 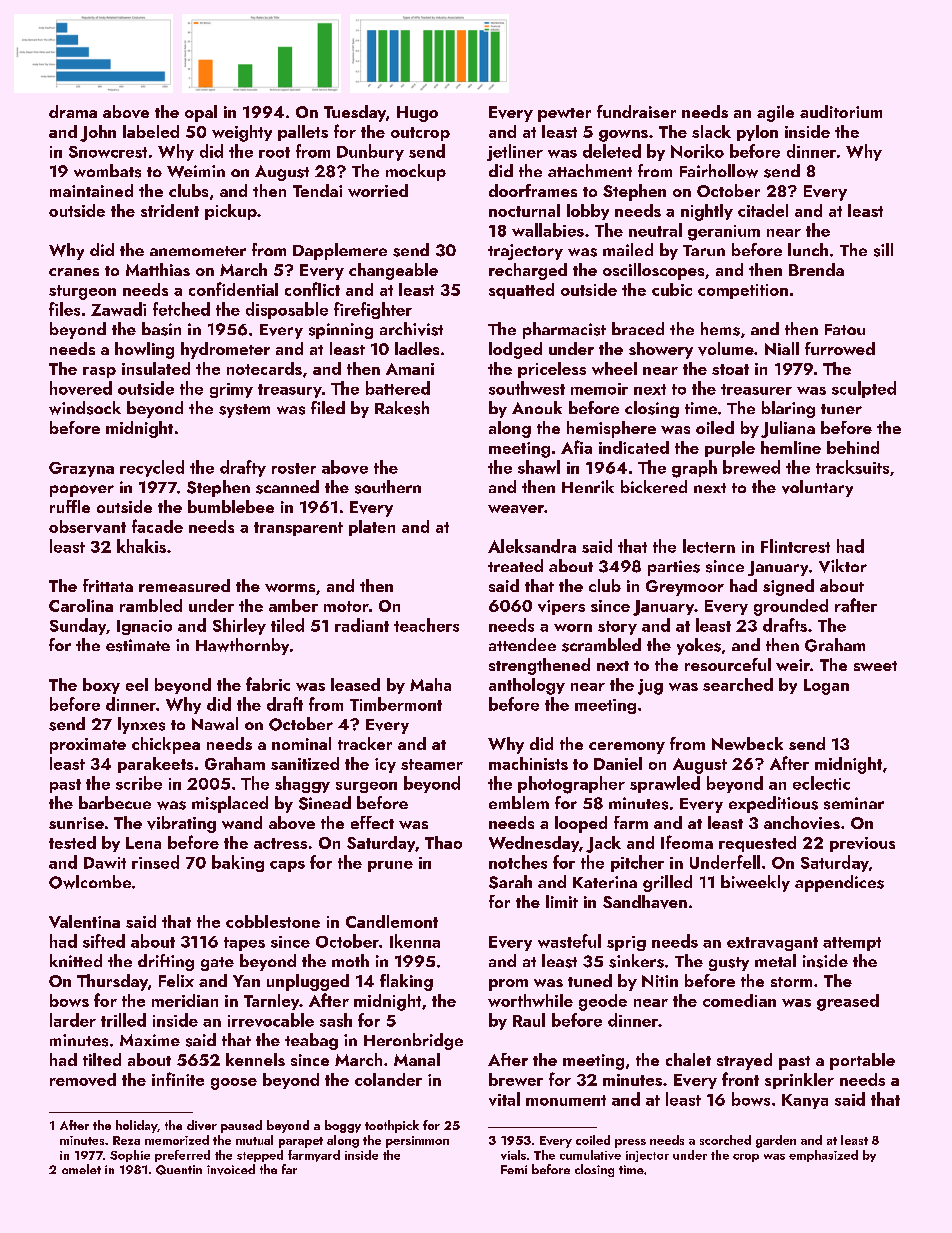 What do you see at coordinates (76, 823) in the image?
I see `sunrise` at bounding box center [76, 823].
